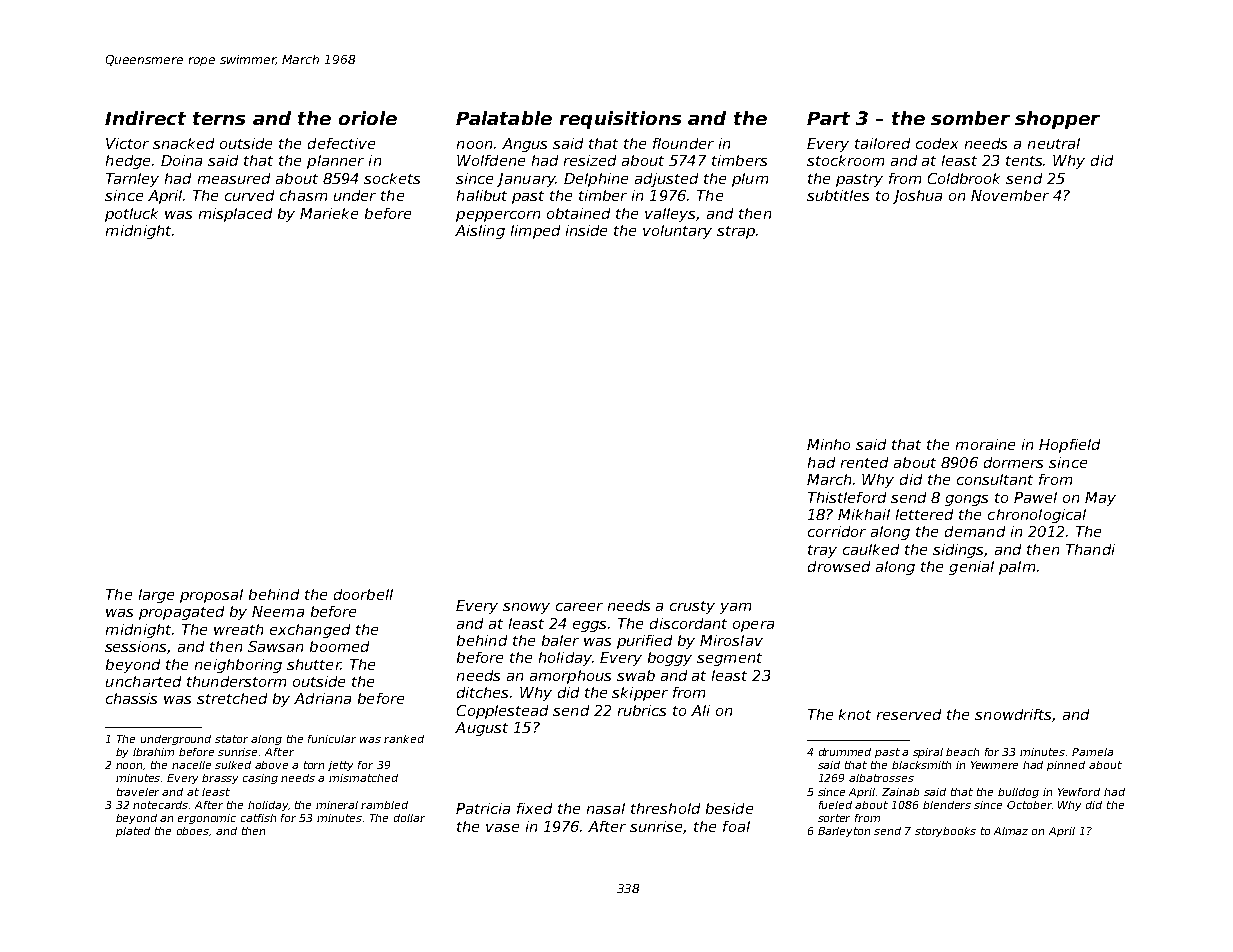 The width and height of the screenshot is (1233, 952). What do you see at coordinates (828, 118) in the screenshot?
I see `Part` at bounding box center [828, 118].
